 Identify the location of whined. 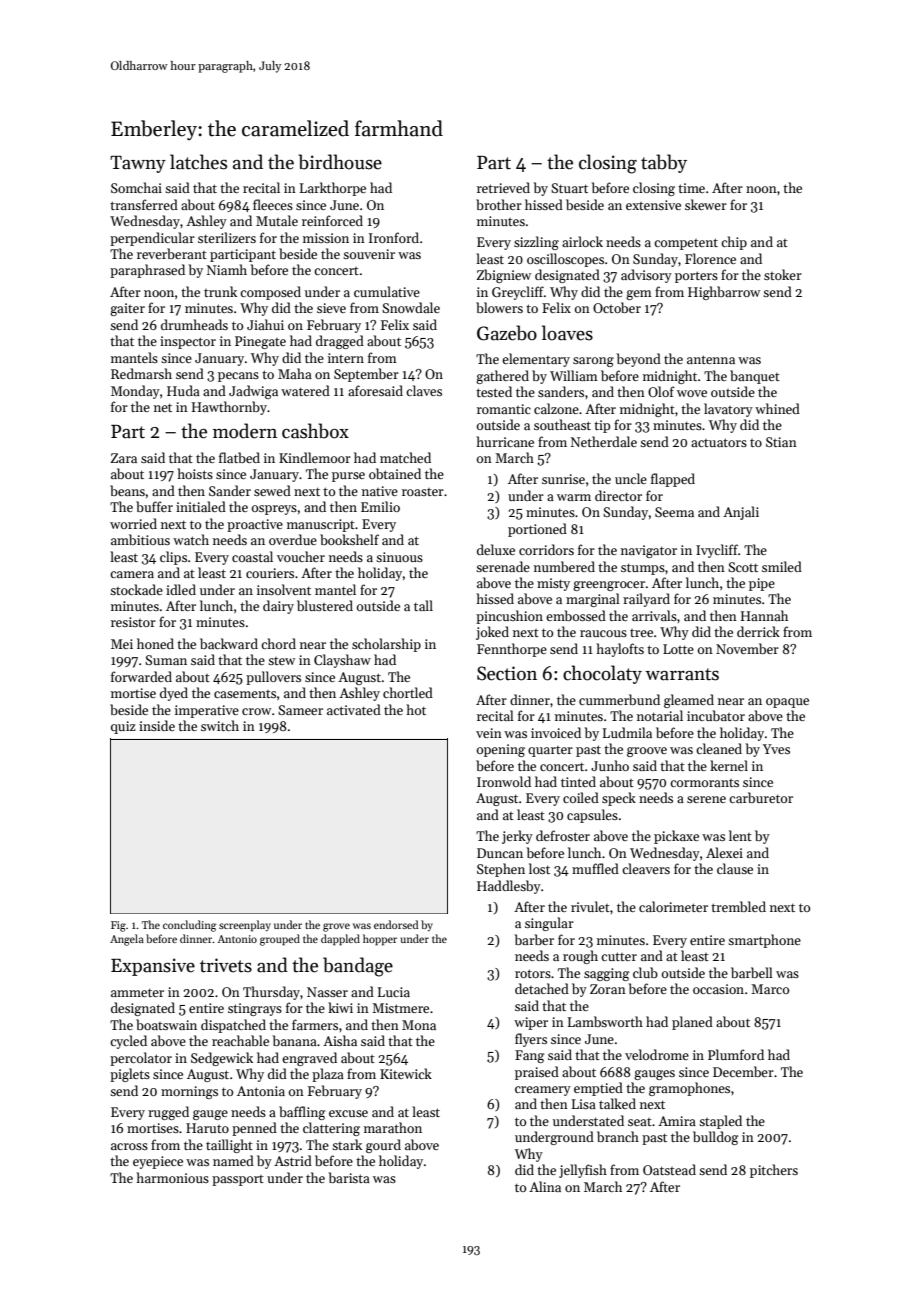
(777, 408).
